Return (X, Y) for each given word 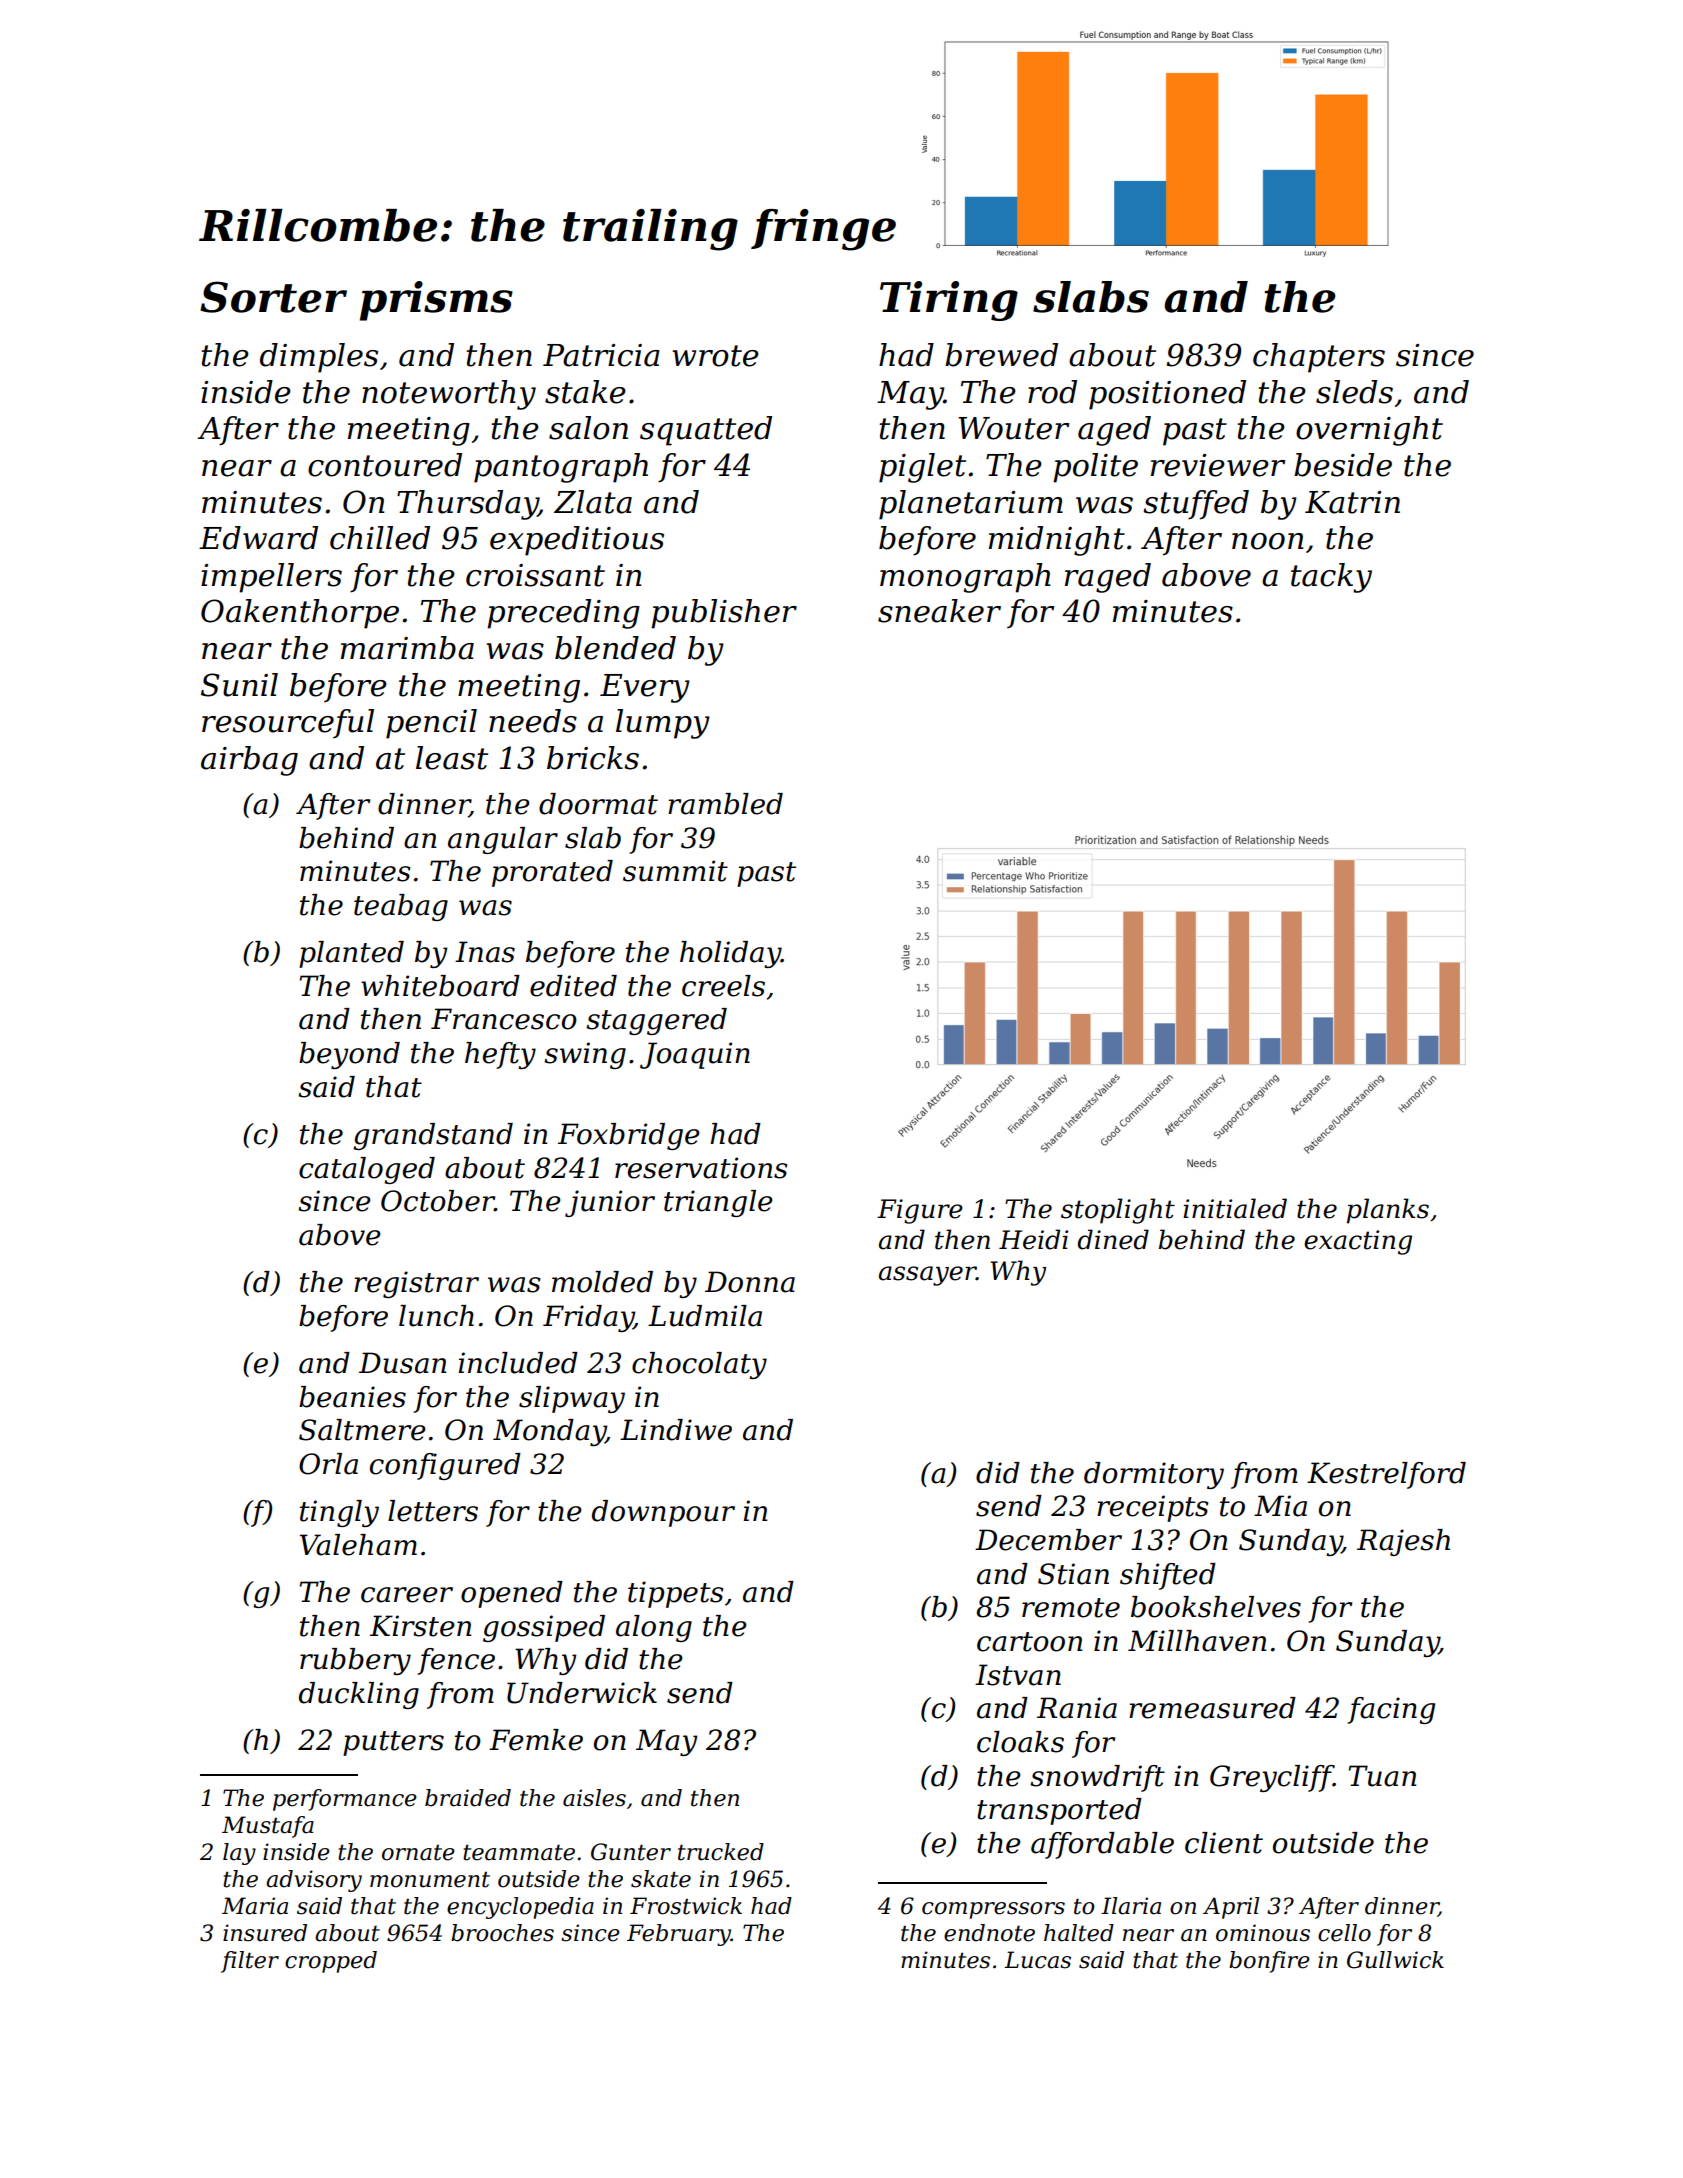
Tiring (949, 301)
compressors (993, 1910)
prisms (436, 301)
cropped (331, 1962)
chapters (1319, 358)
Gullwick (1395, 1960)
